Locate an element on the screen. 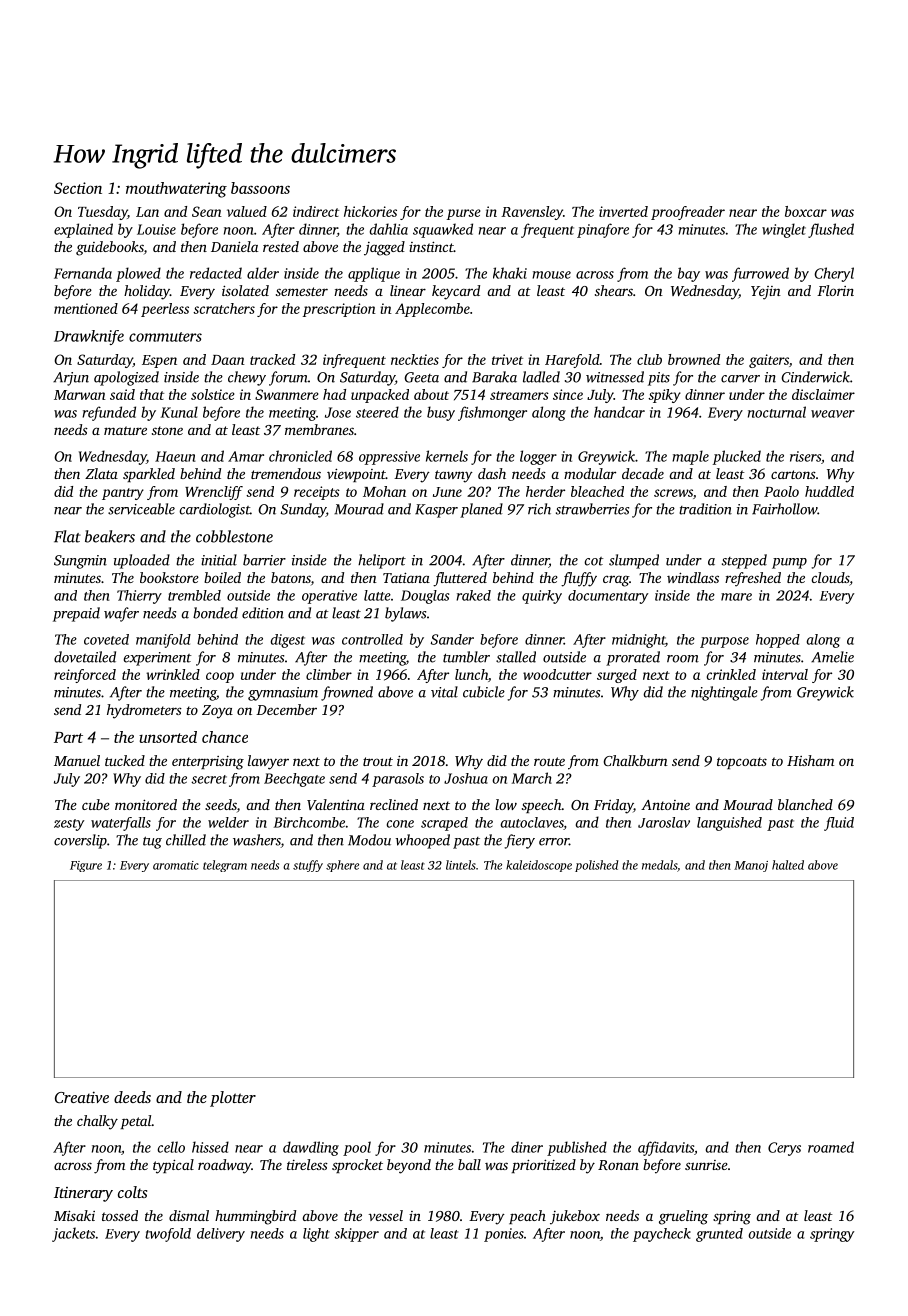  plotter is located at coordinates (233, 1099).
